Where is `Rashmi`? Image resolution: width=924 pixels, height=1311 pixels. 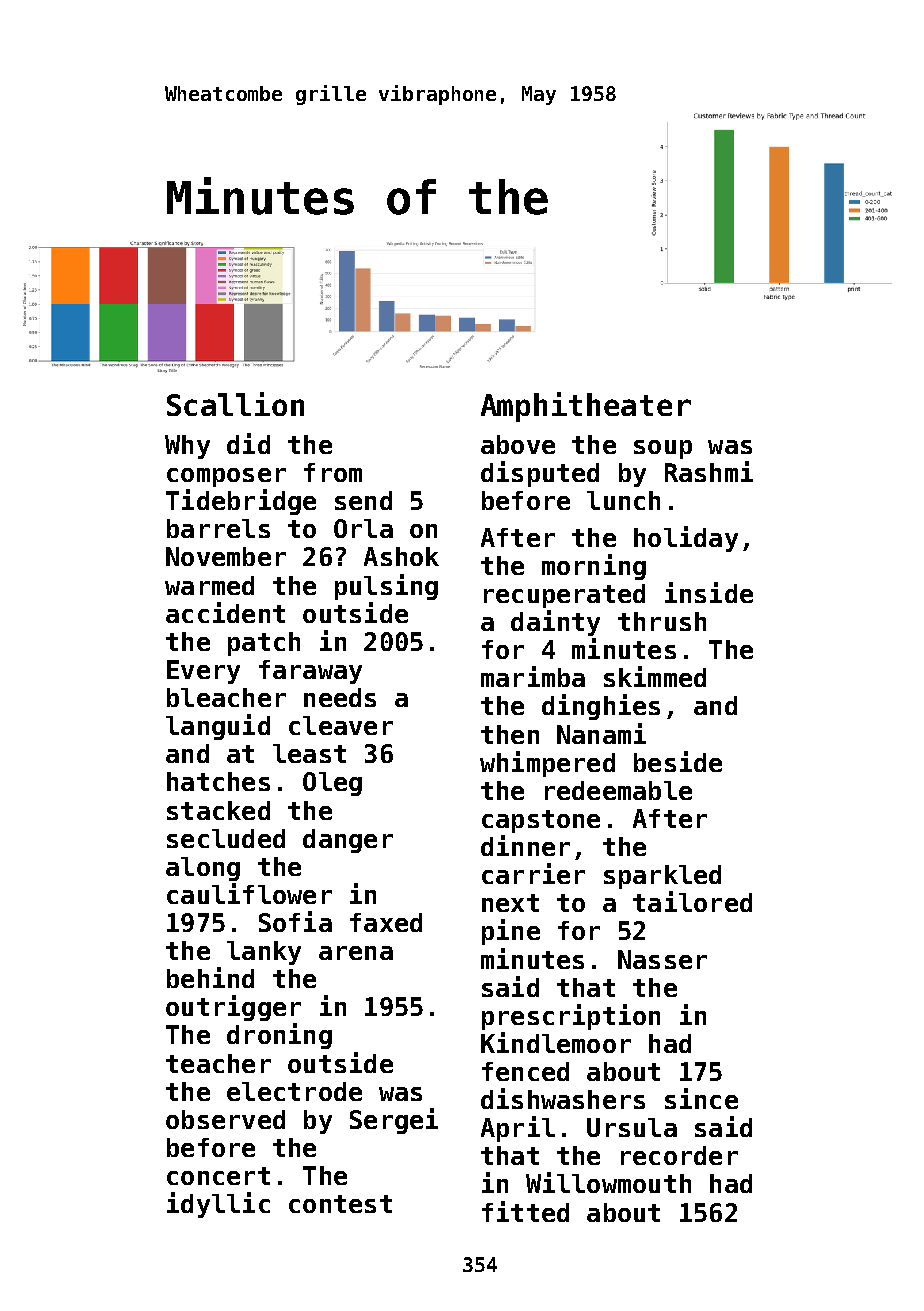 Rashmi is located at coordinates (709, 471).
